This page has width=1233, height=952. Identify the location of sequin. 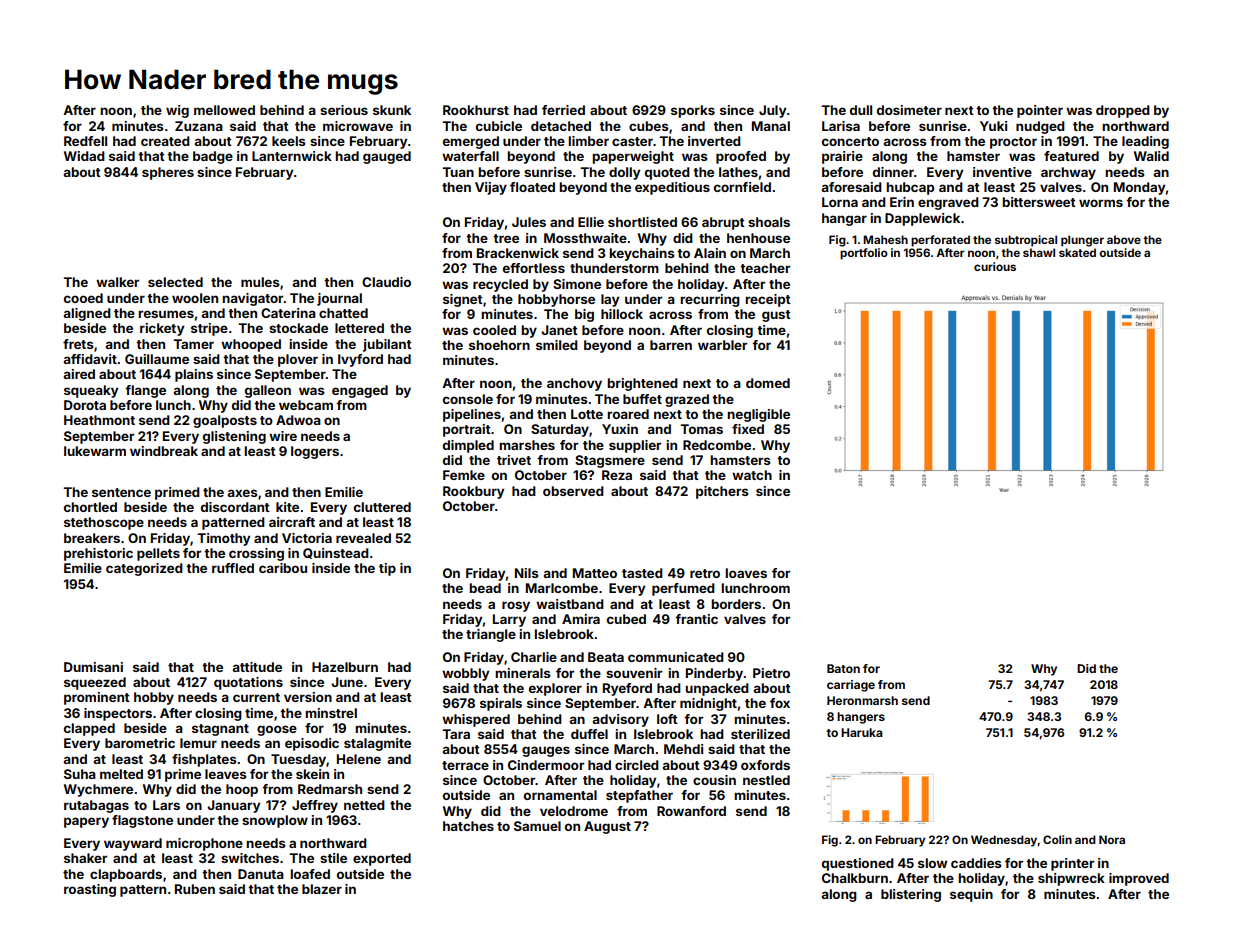
(971, 895).
